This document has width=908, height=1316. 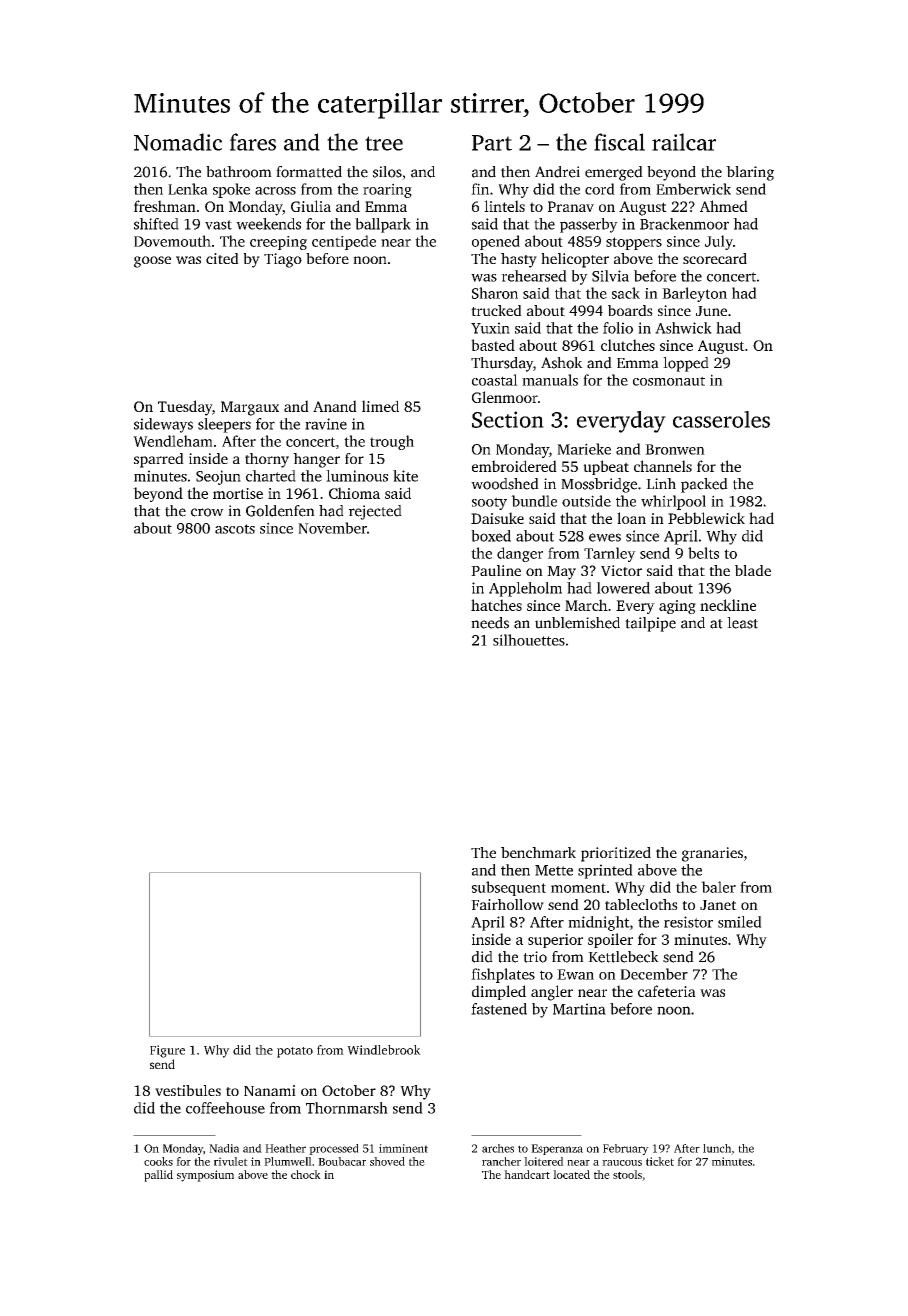 What do you see at coordinates (704, 485) in the document?
I see `packed` at bounding box center [704, 485].
